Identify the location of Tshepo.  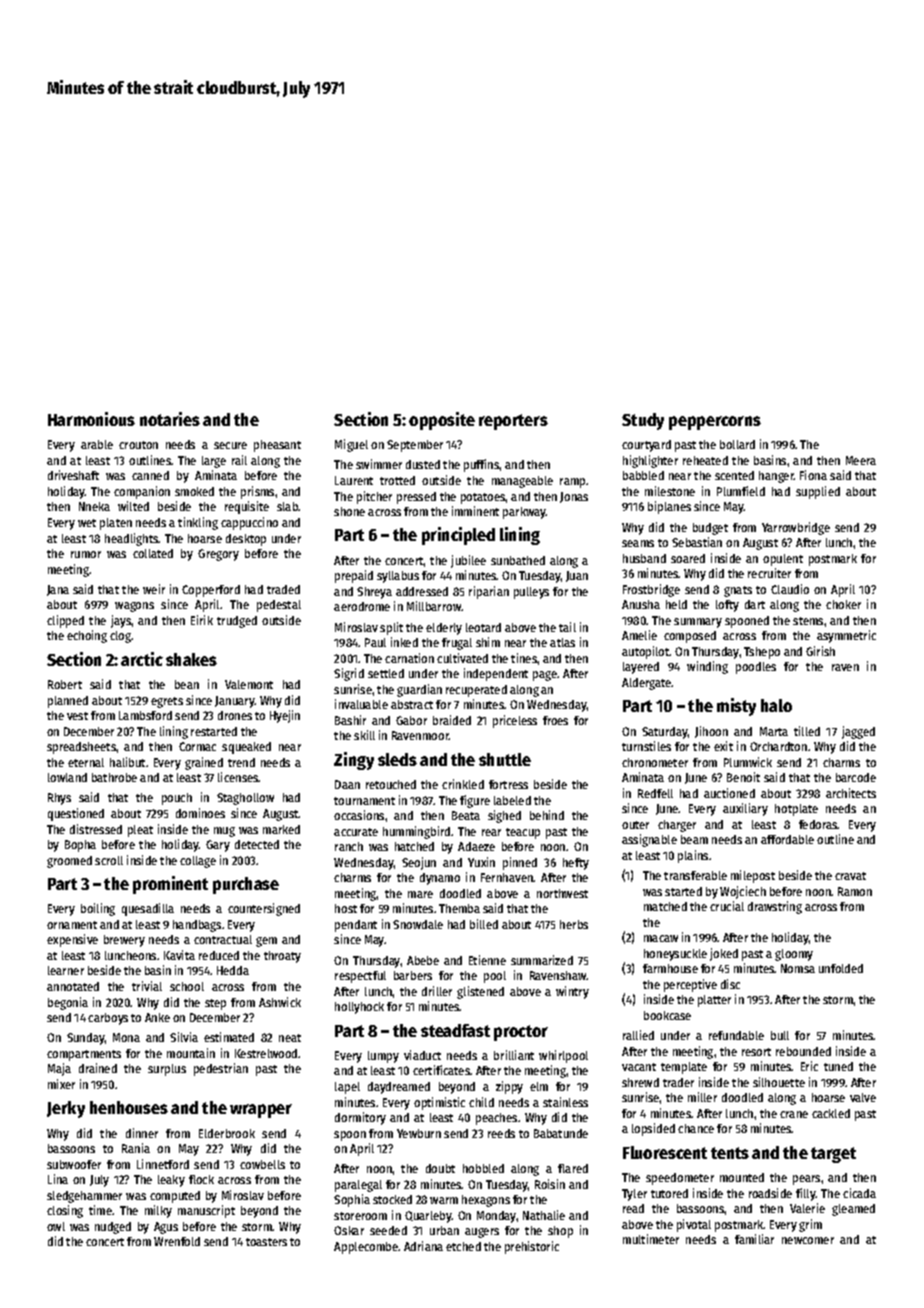
(762, 653).
